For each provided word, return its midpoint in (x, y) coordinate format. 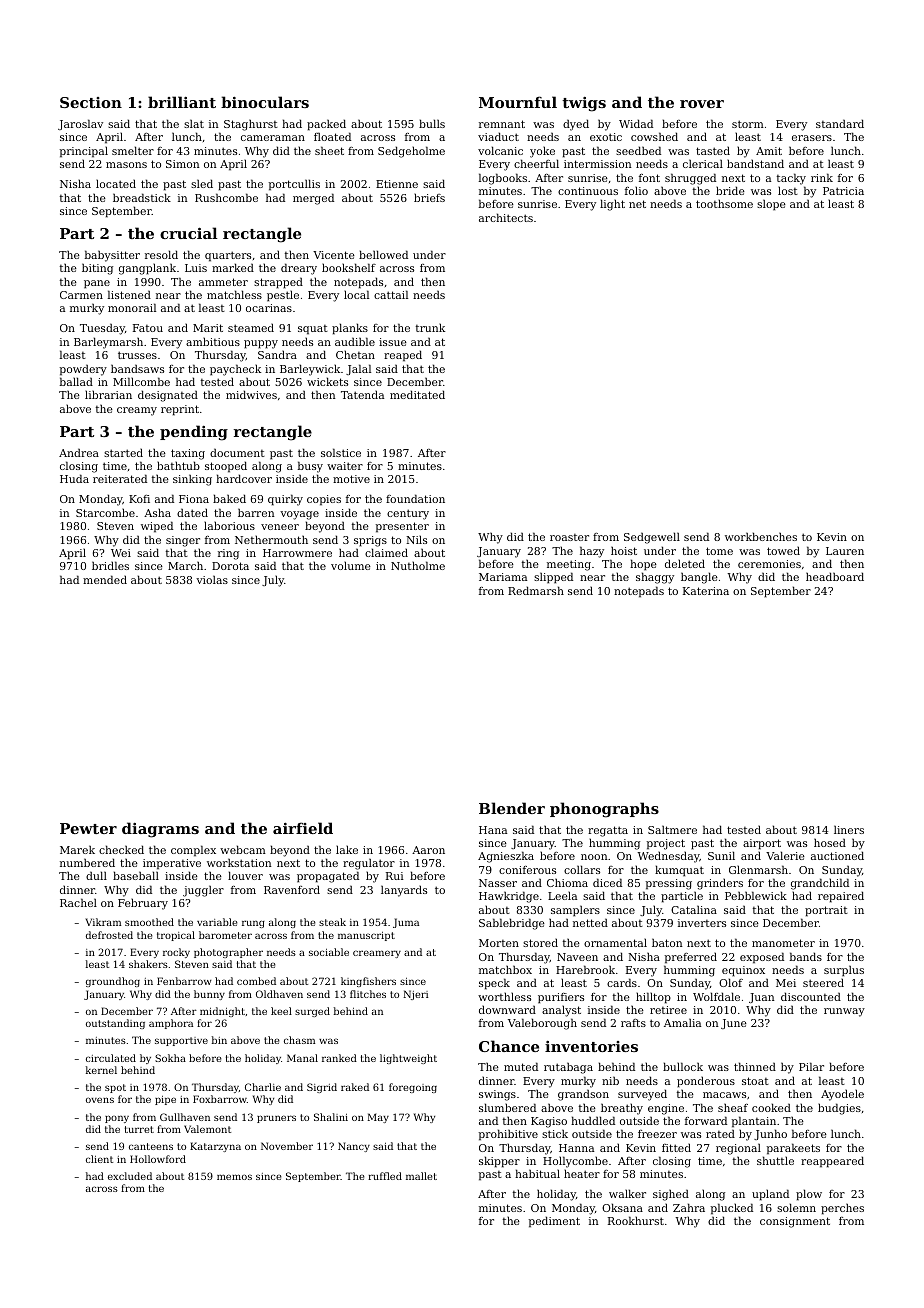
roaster (569, 537)
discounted (811, 996)
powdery (83, 370)
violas (212, 579)
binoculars (265, 102)
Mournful (518, 102)
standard (840, 123)
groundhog (113, 982)
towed (783, 550)
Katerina (706, 591)
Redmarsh (536, 590)
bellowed (383, 254)
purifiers (561, 998)
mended (105, 579)
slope (771, 205)
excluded (130, 1176)
